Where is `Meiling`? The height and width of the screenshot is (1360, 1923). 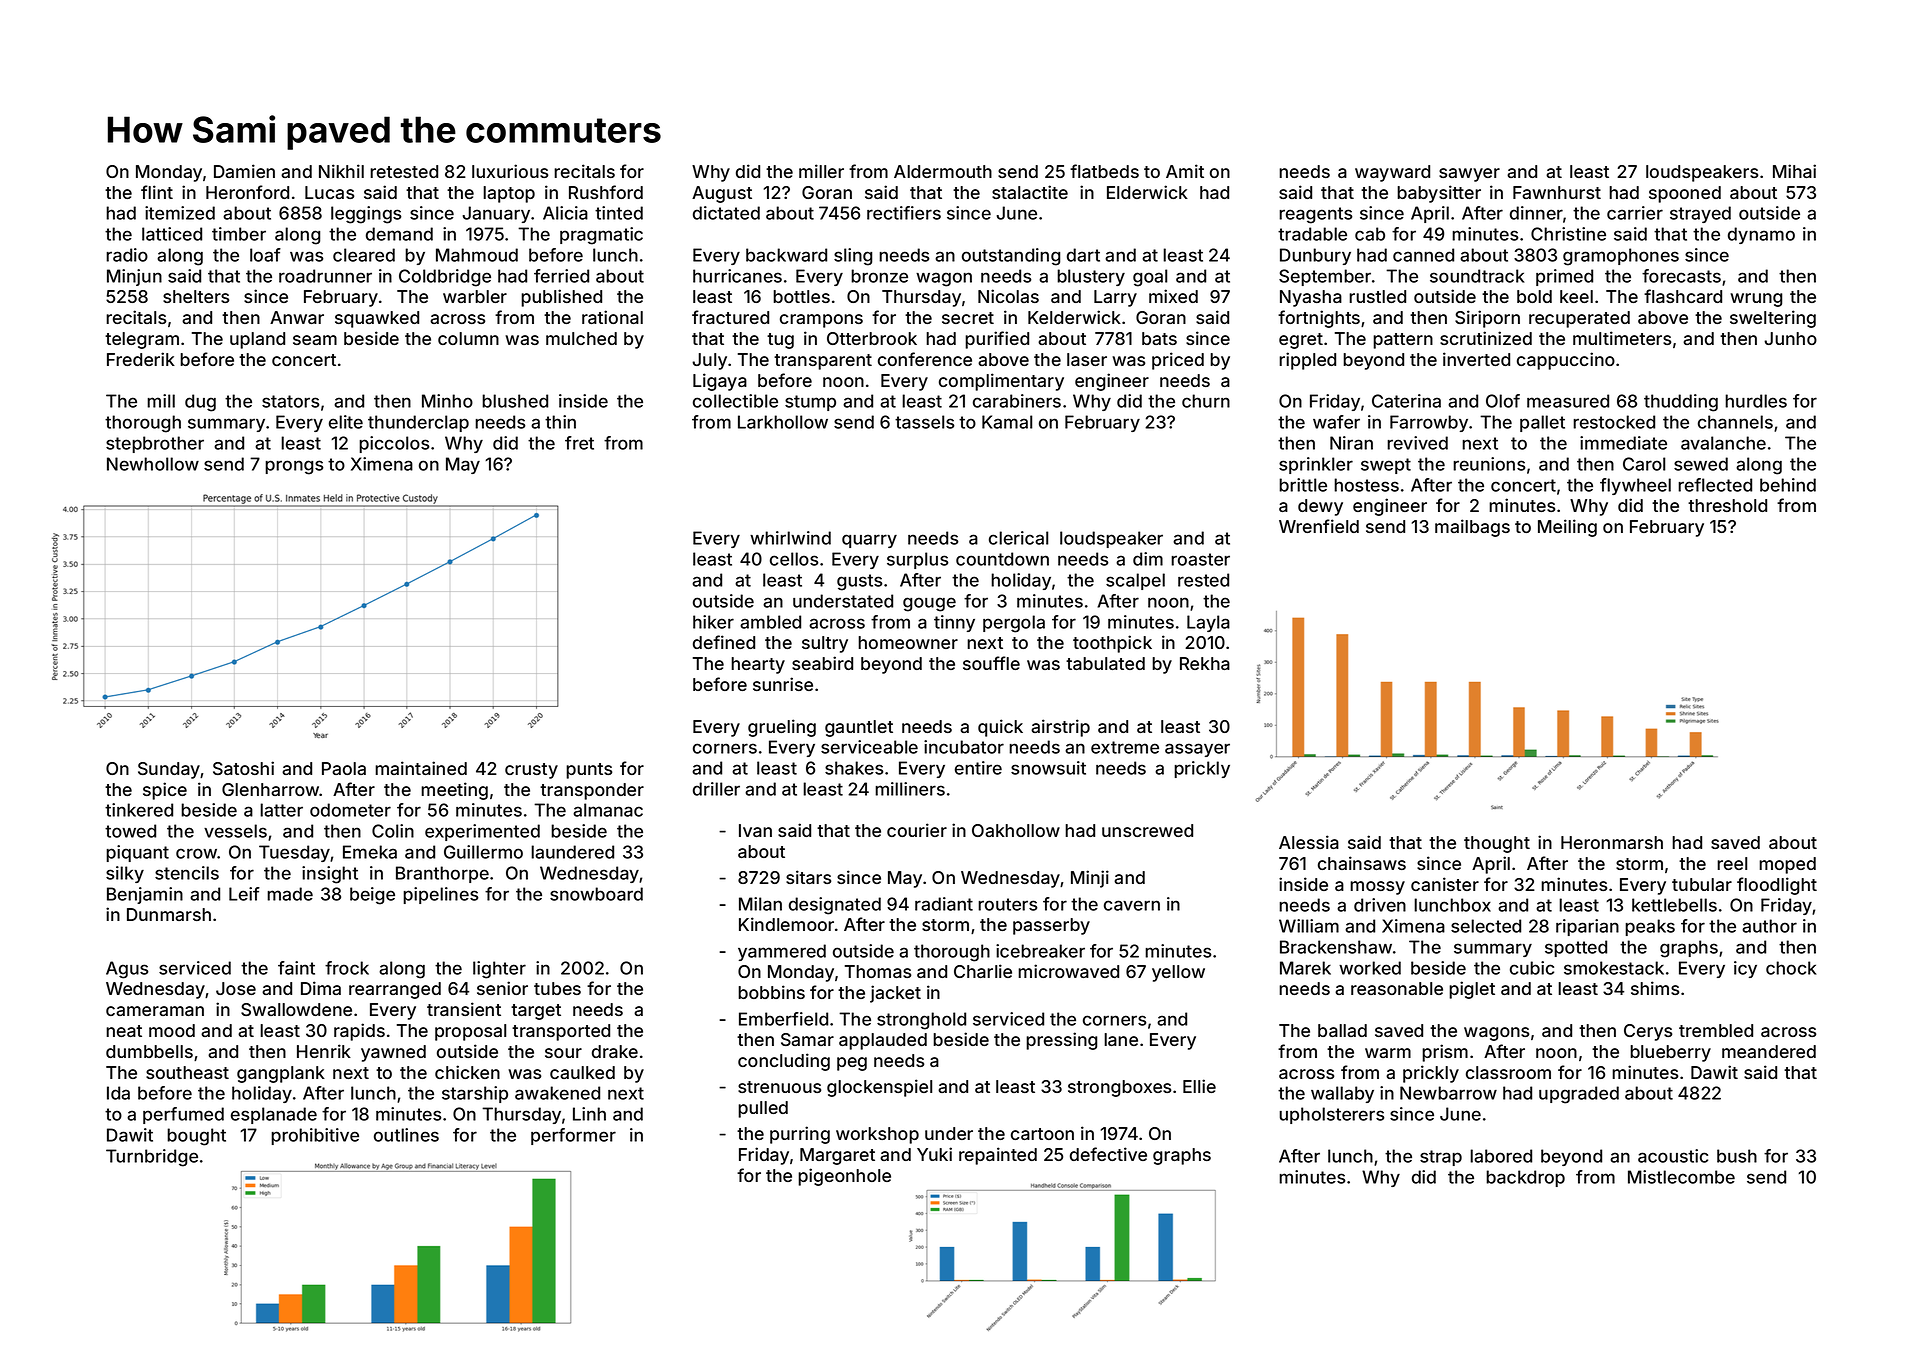
Meiling is located at coordinates (1567, 528).
